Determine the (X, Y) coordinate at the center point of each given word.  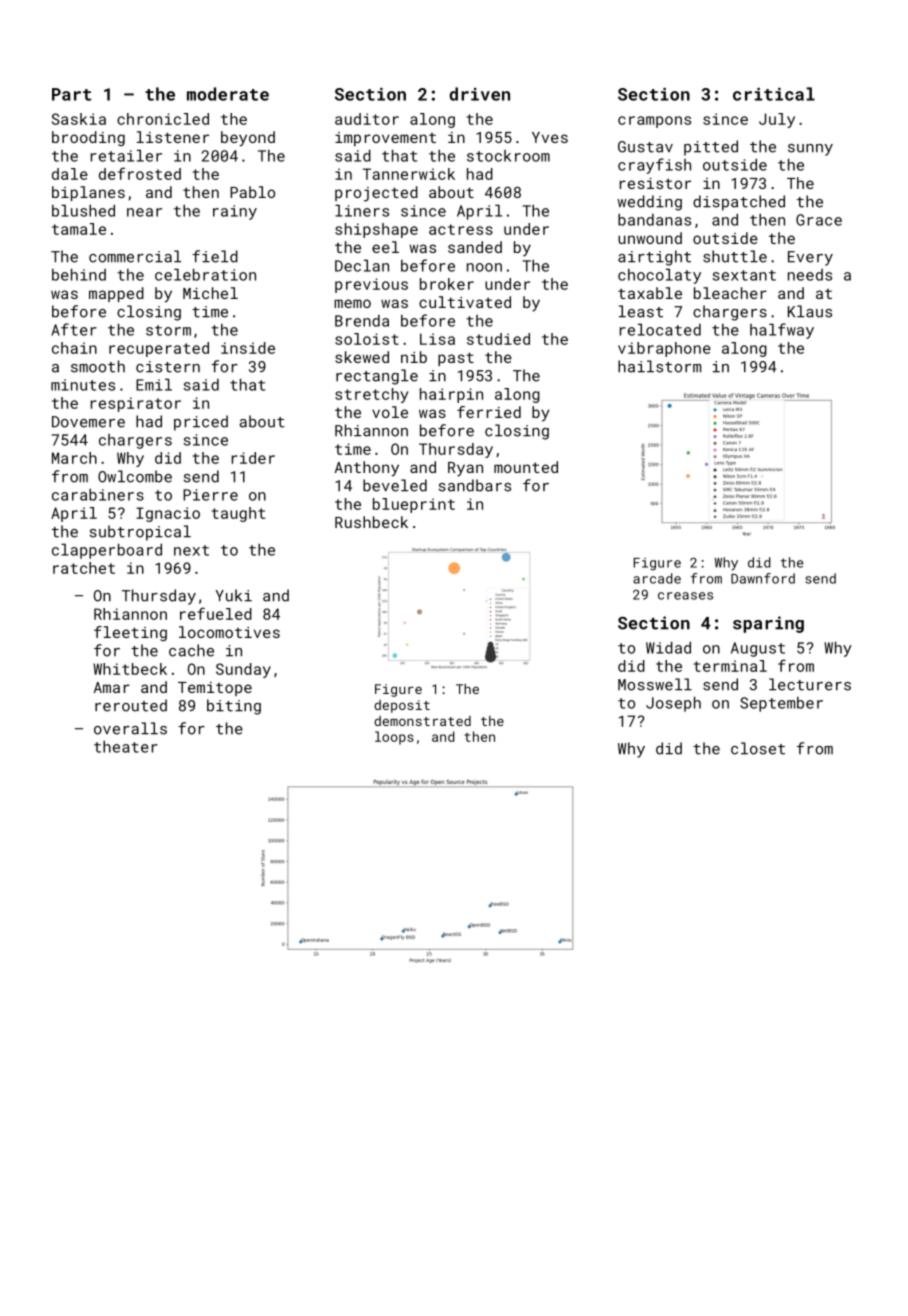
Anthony (367, 469)
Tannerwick (409, 174)
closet (758, 748)
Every (810, 258)
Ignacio (168, 514)
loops (394, 738)
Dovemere (88, 422)
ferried (489, 412)
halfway (782, 331)
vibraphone (664, 349)
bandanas (654, 220)
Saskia (79, 119)
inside (248, 348)
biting (234, 707)
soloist (367, 339)
